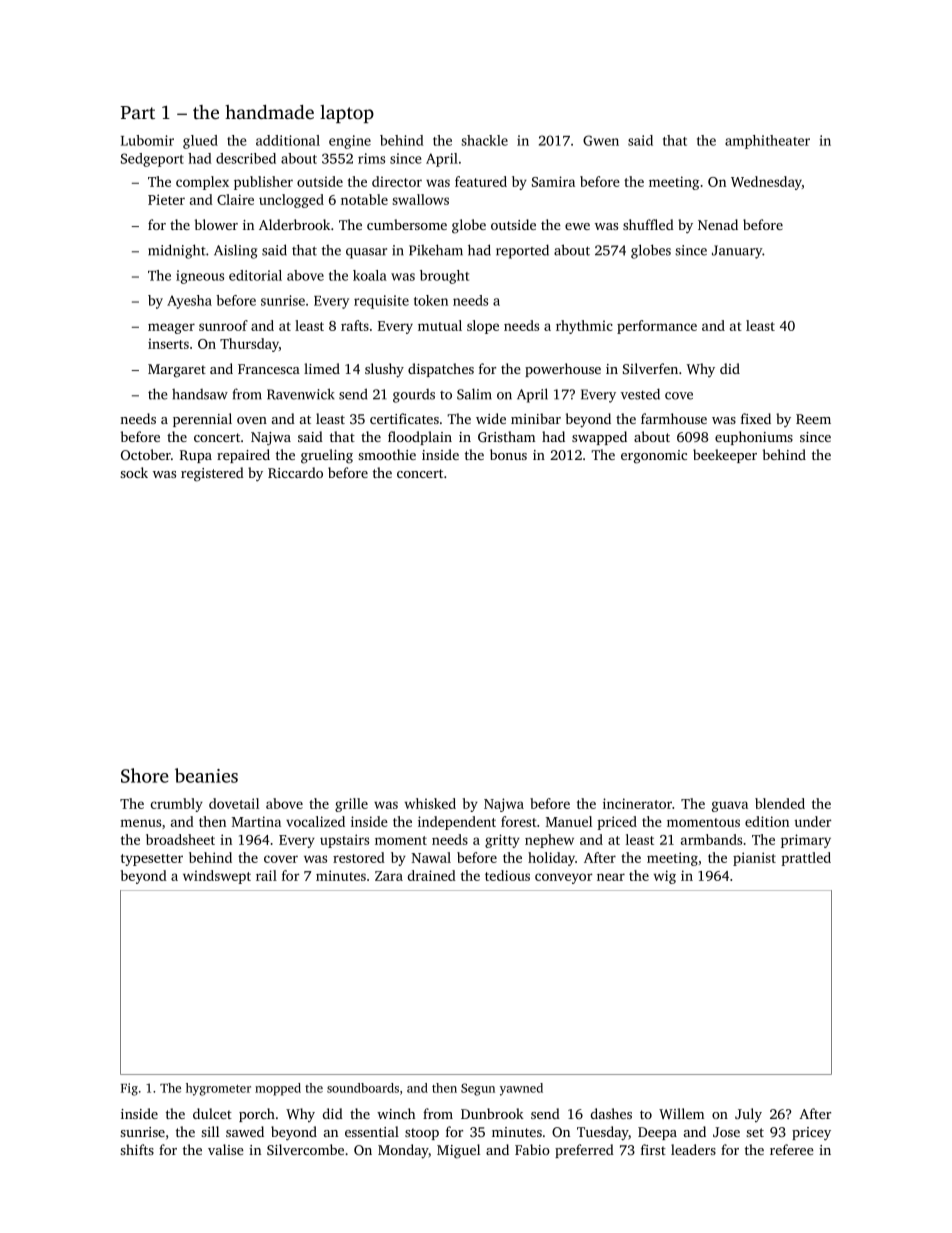 This image has width=952, height=1233. What do you see at coordinates (206, 775) in the image?
I see `beanies` at bounding box center [206, 775].
